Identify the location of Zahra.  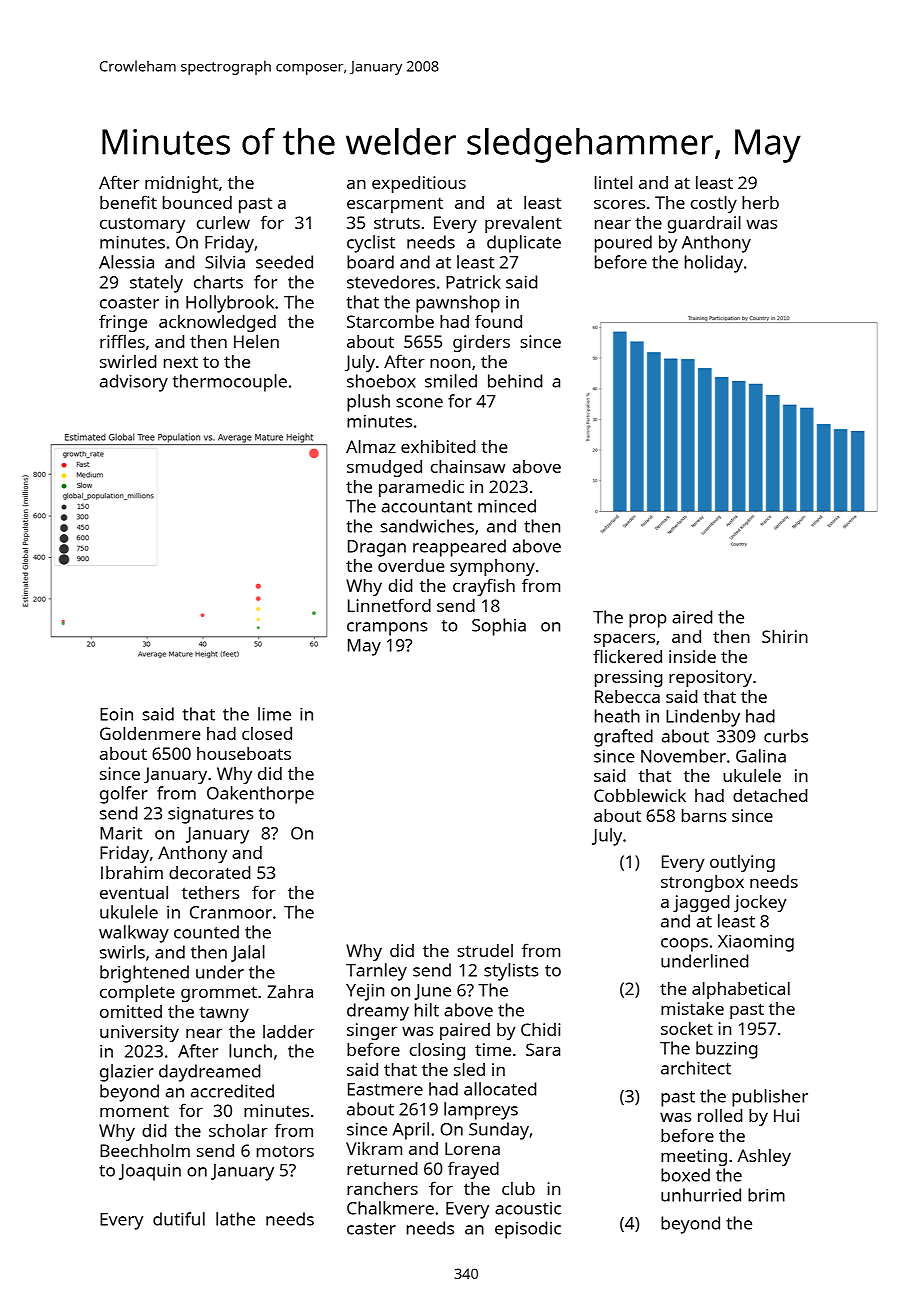
(290, 991).
